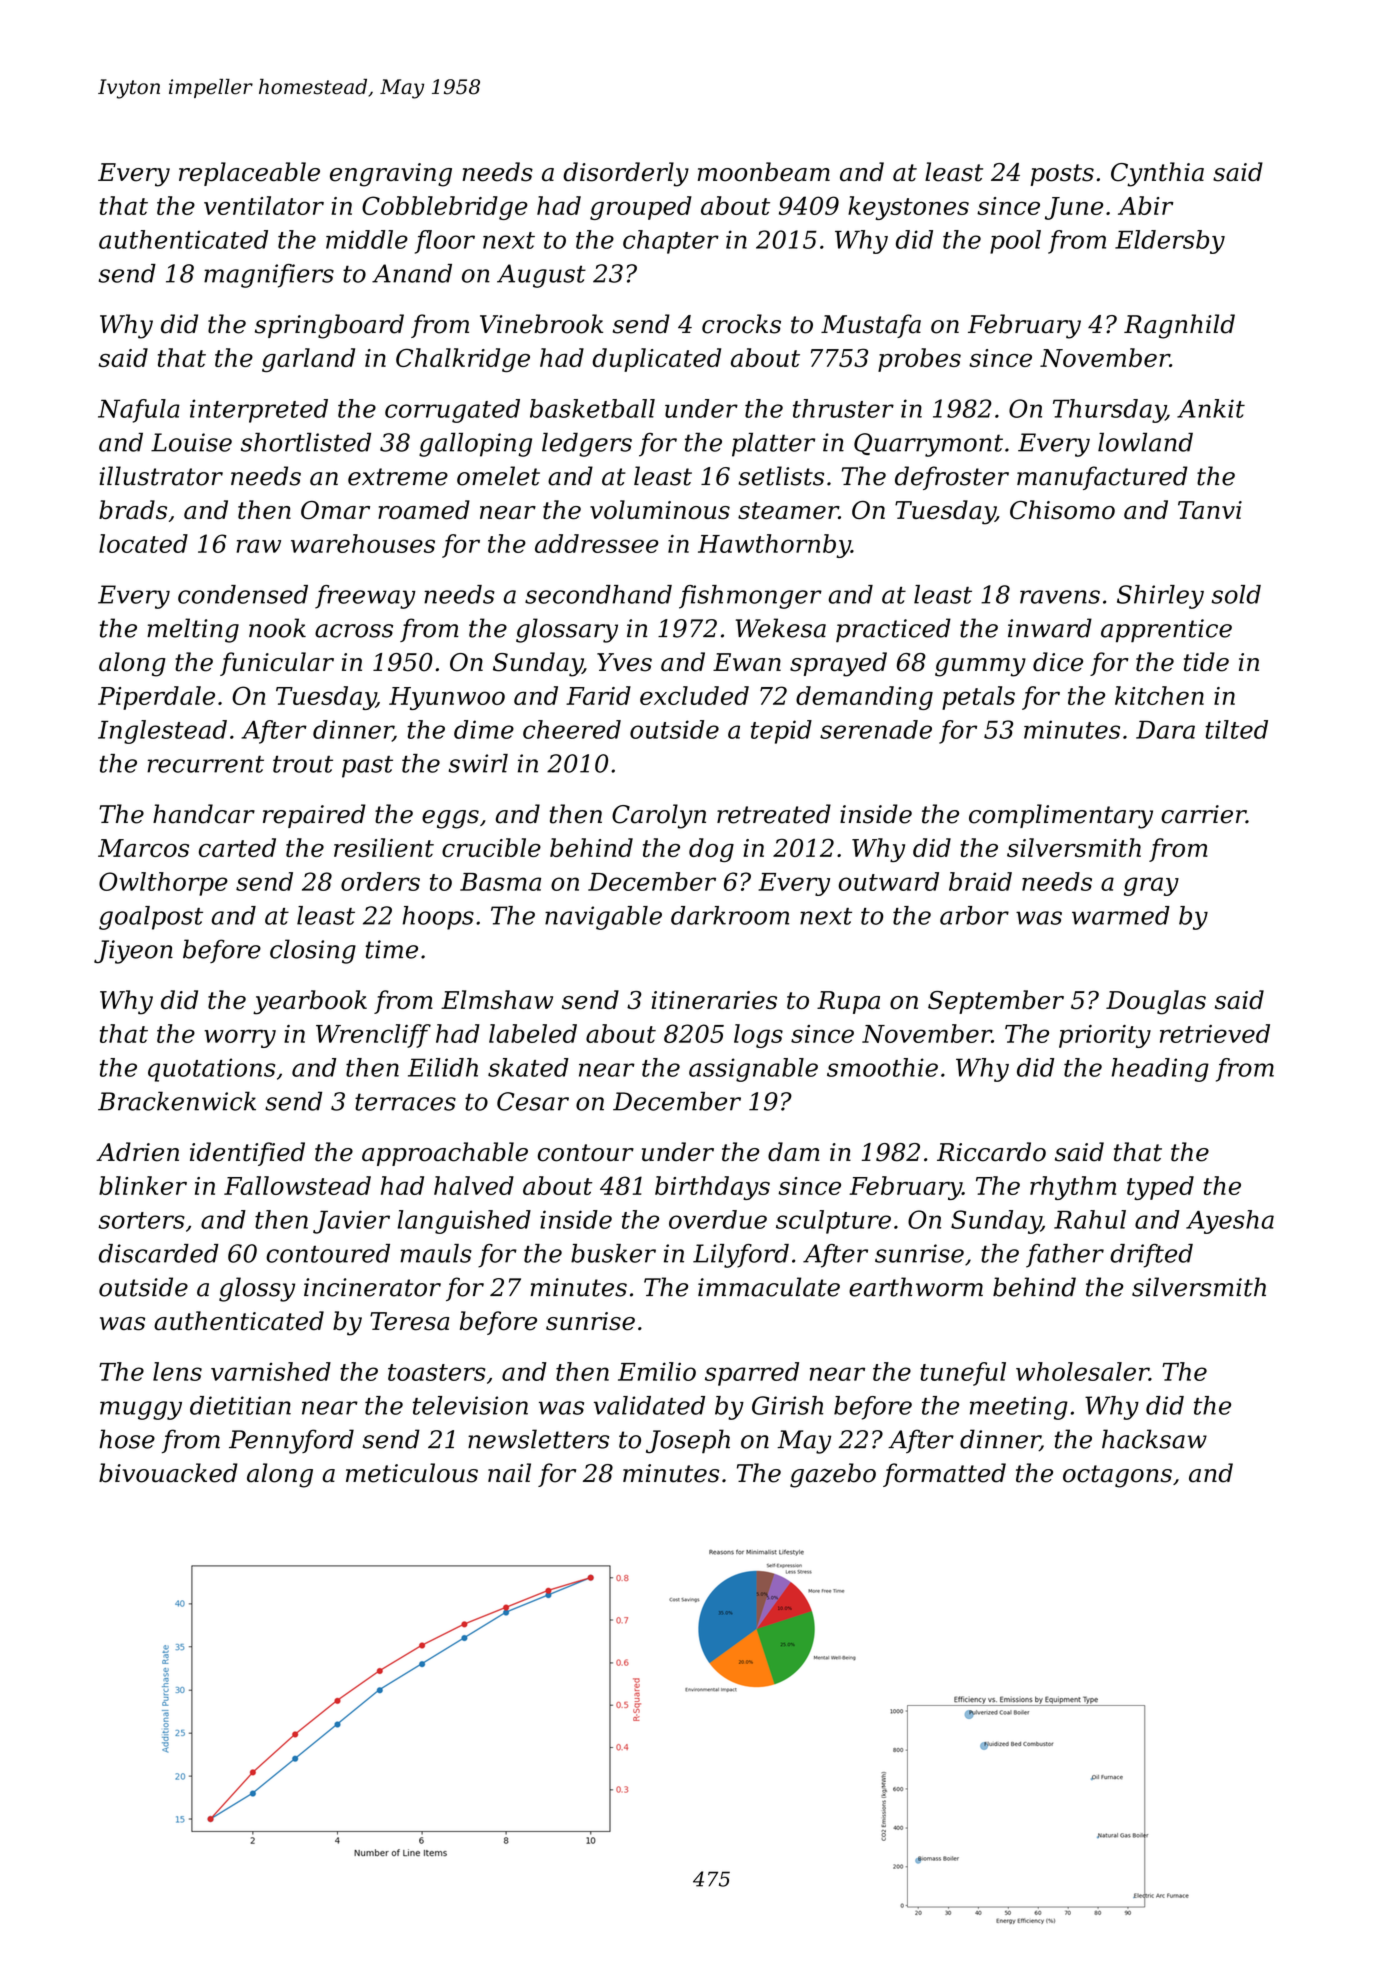  I want to click on Douglas, so click(1156, 1002).
